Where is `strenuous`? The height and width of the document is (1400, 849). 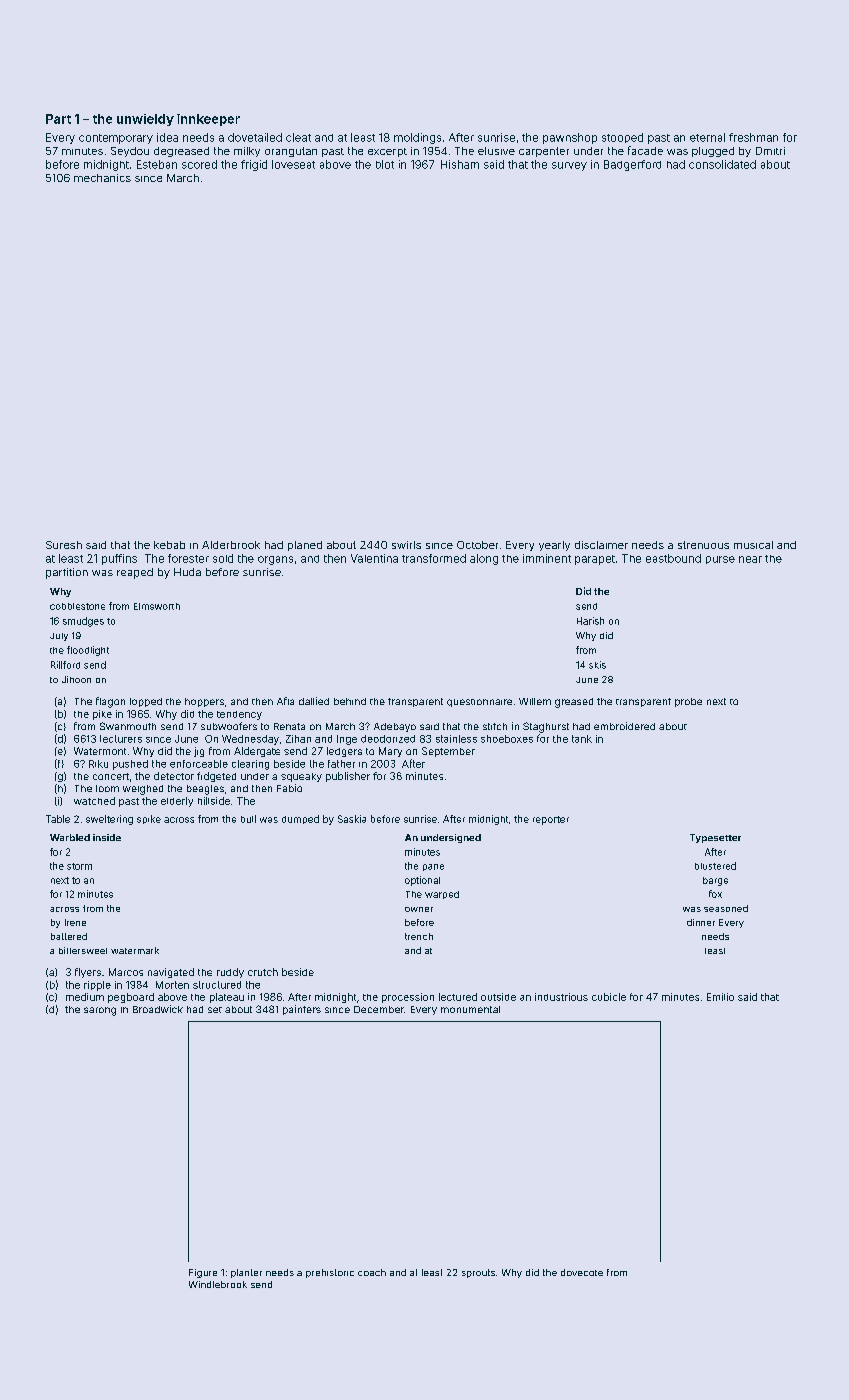
strenuous is located at coordinates (703, 545).
